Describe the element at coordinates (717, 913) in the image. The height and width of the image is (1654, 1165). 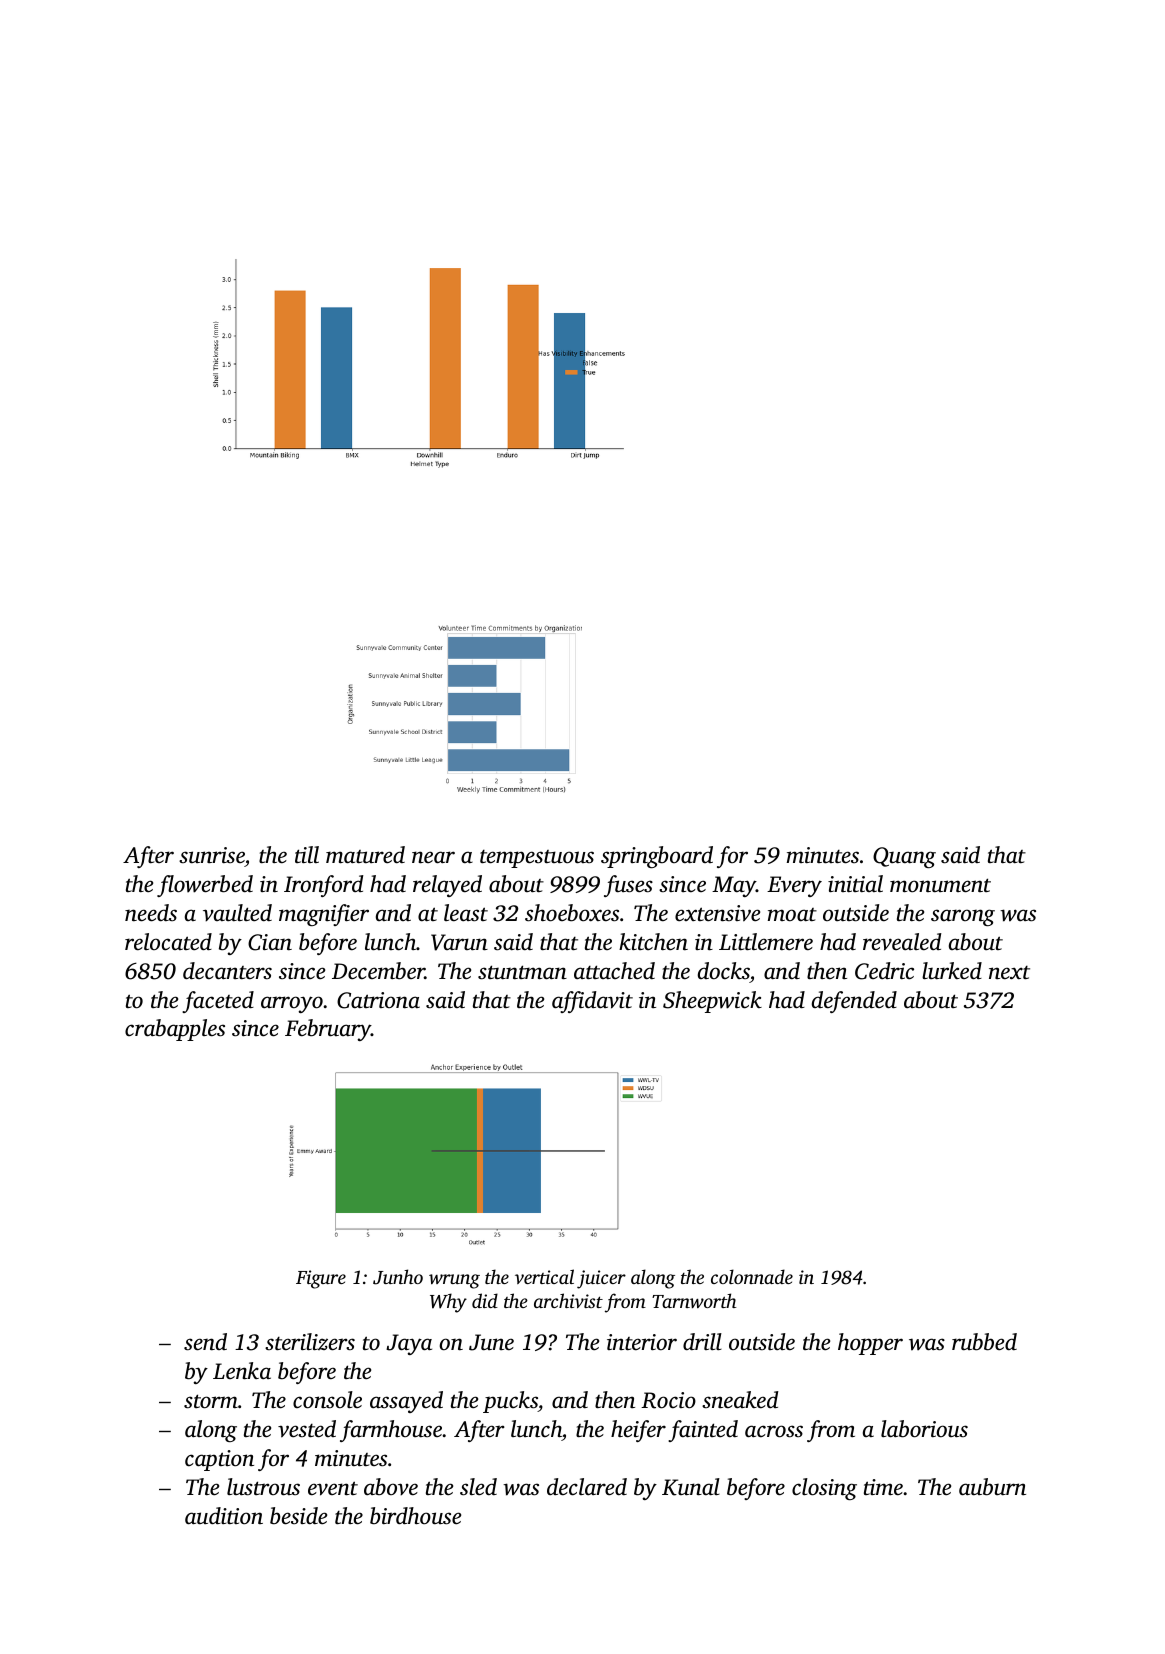
I see `extensive` at that location.
